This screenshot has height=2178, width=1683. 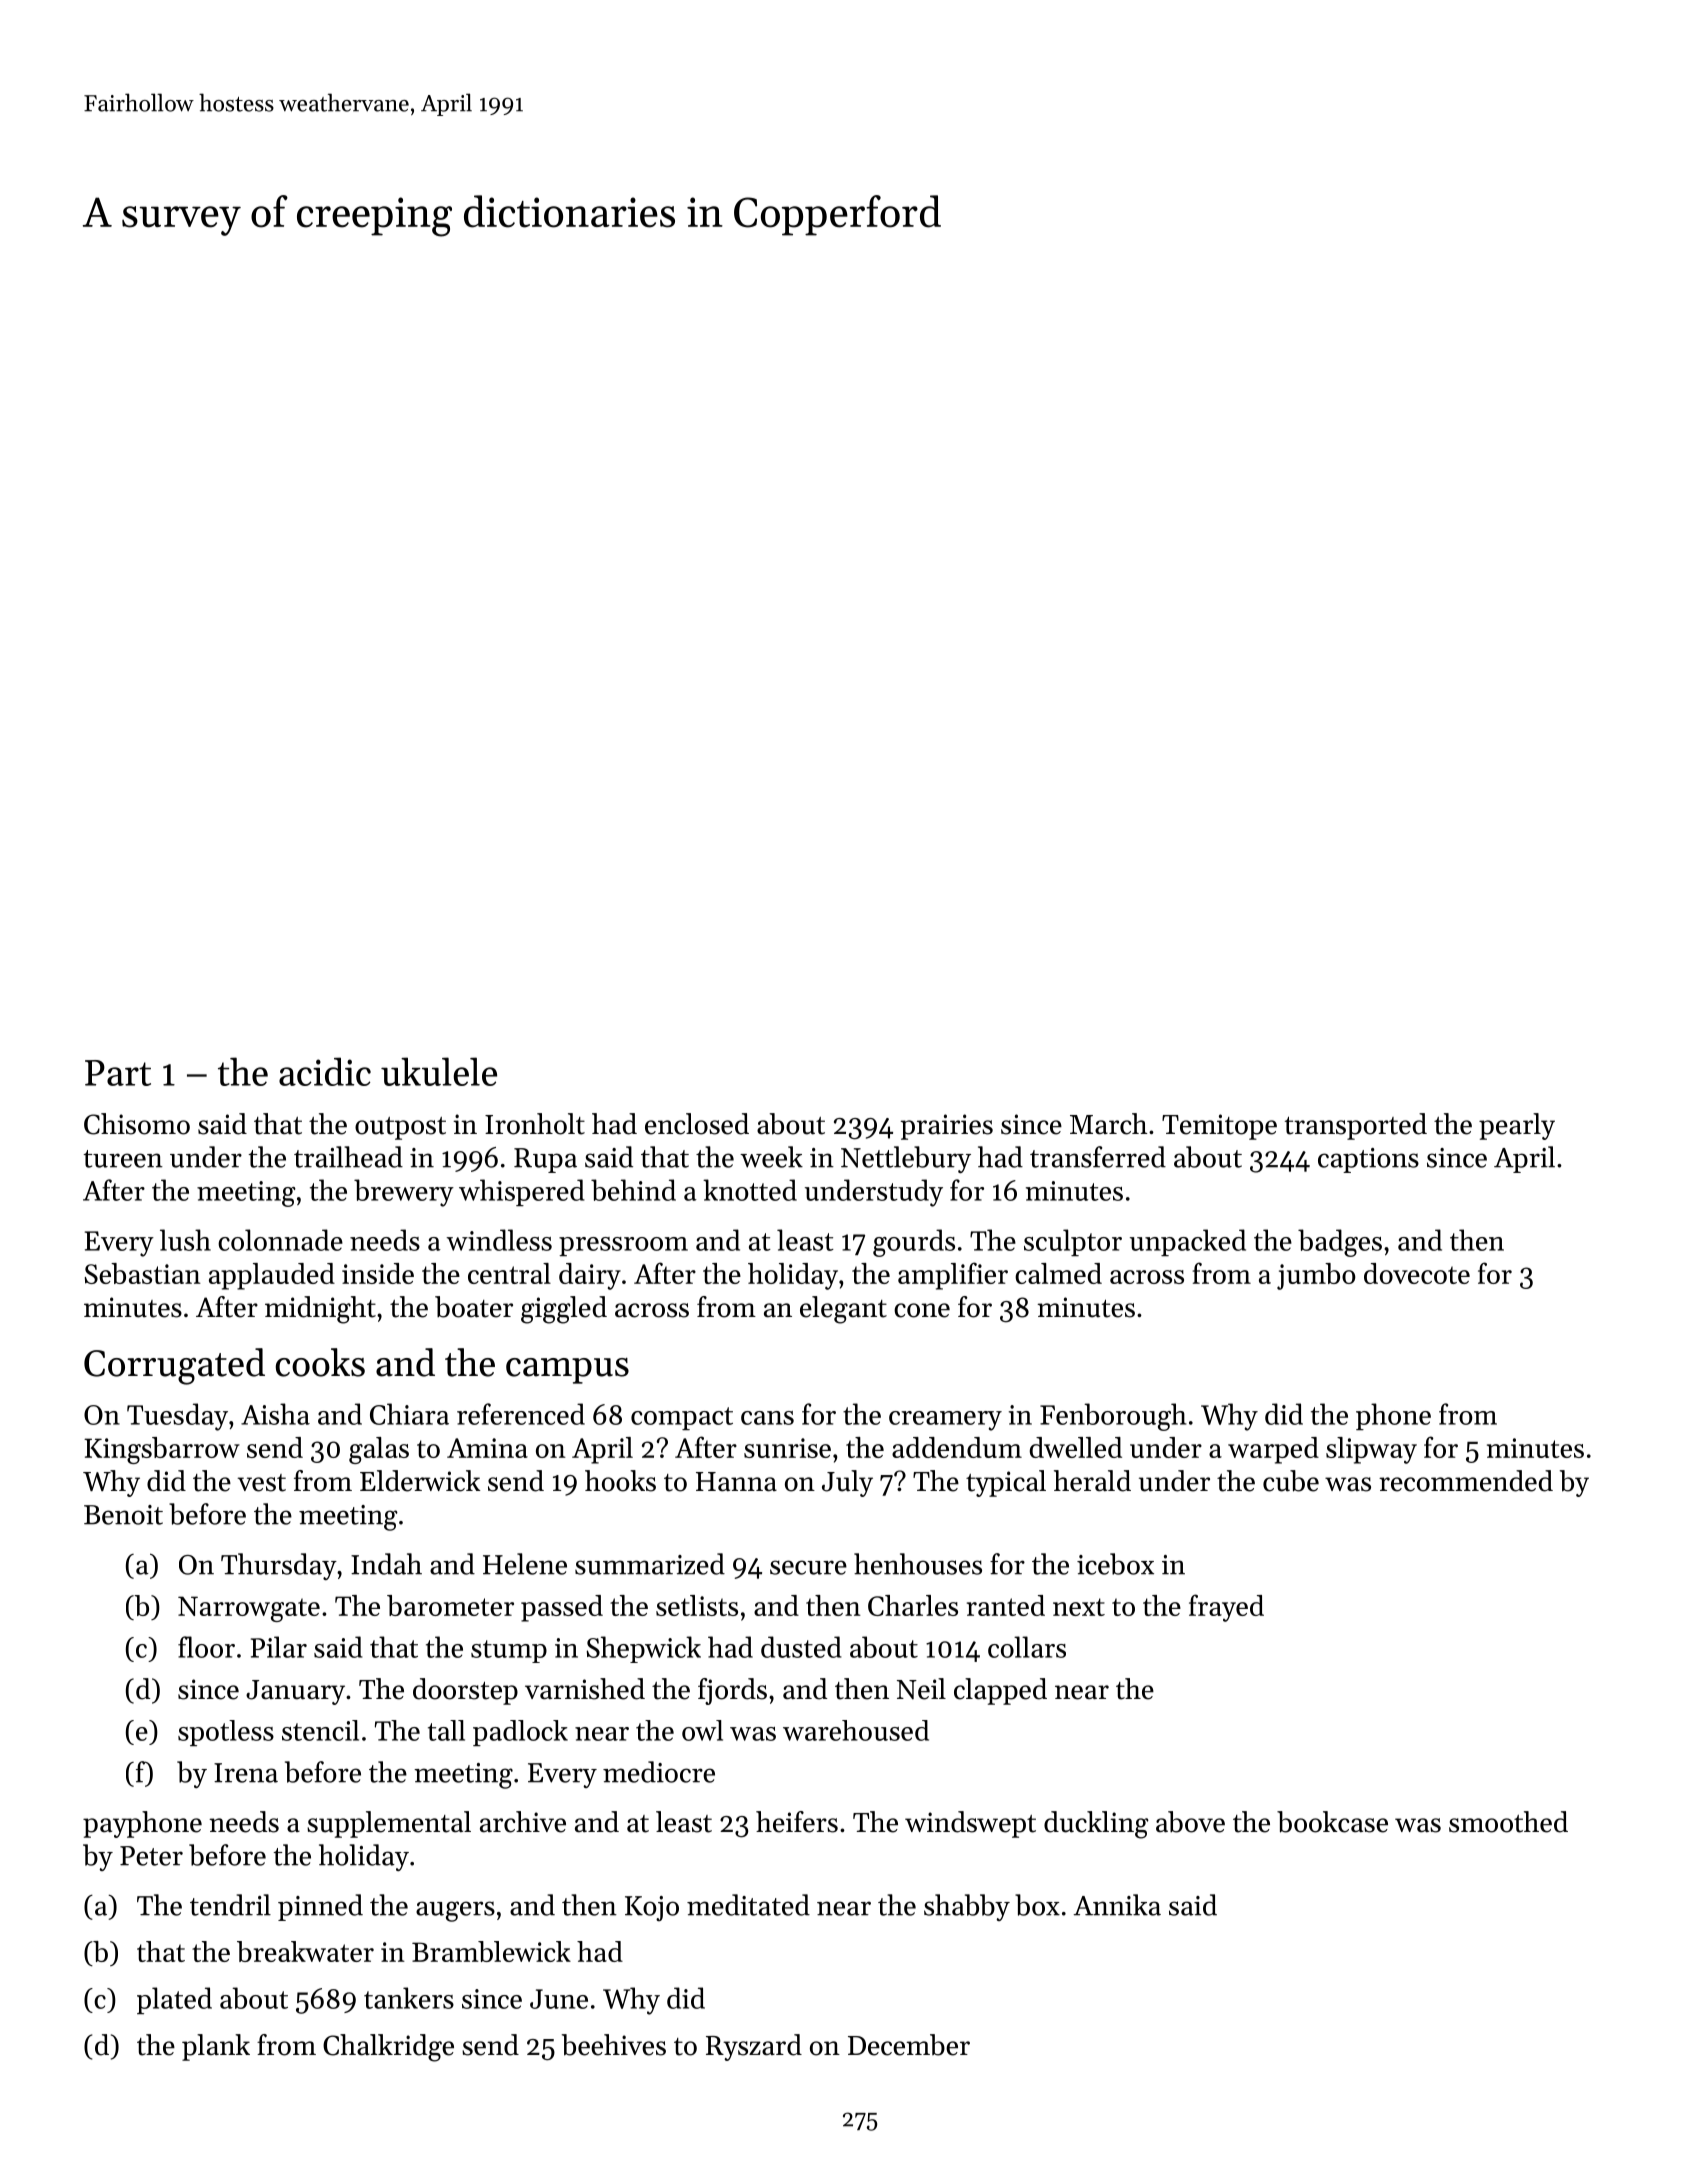 What do you see at coordinates (620, 1481) in the screenshot?
I see `hooks` at bounding box center [620, 1481].
